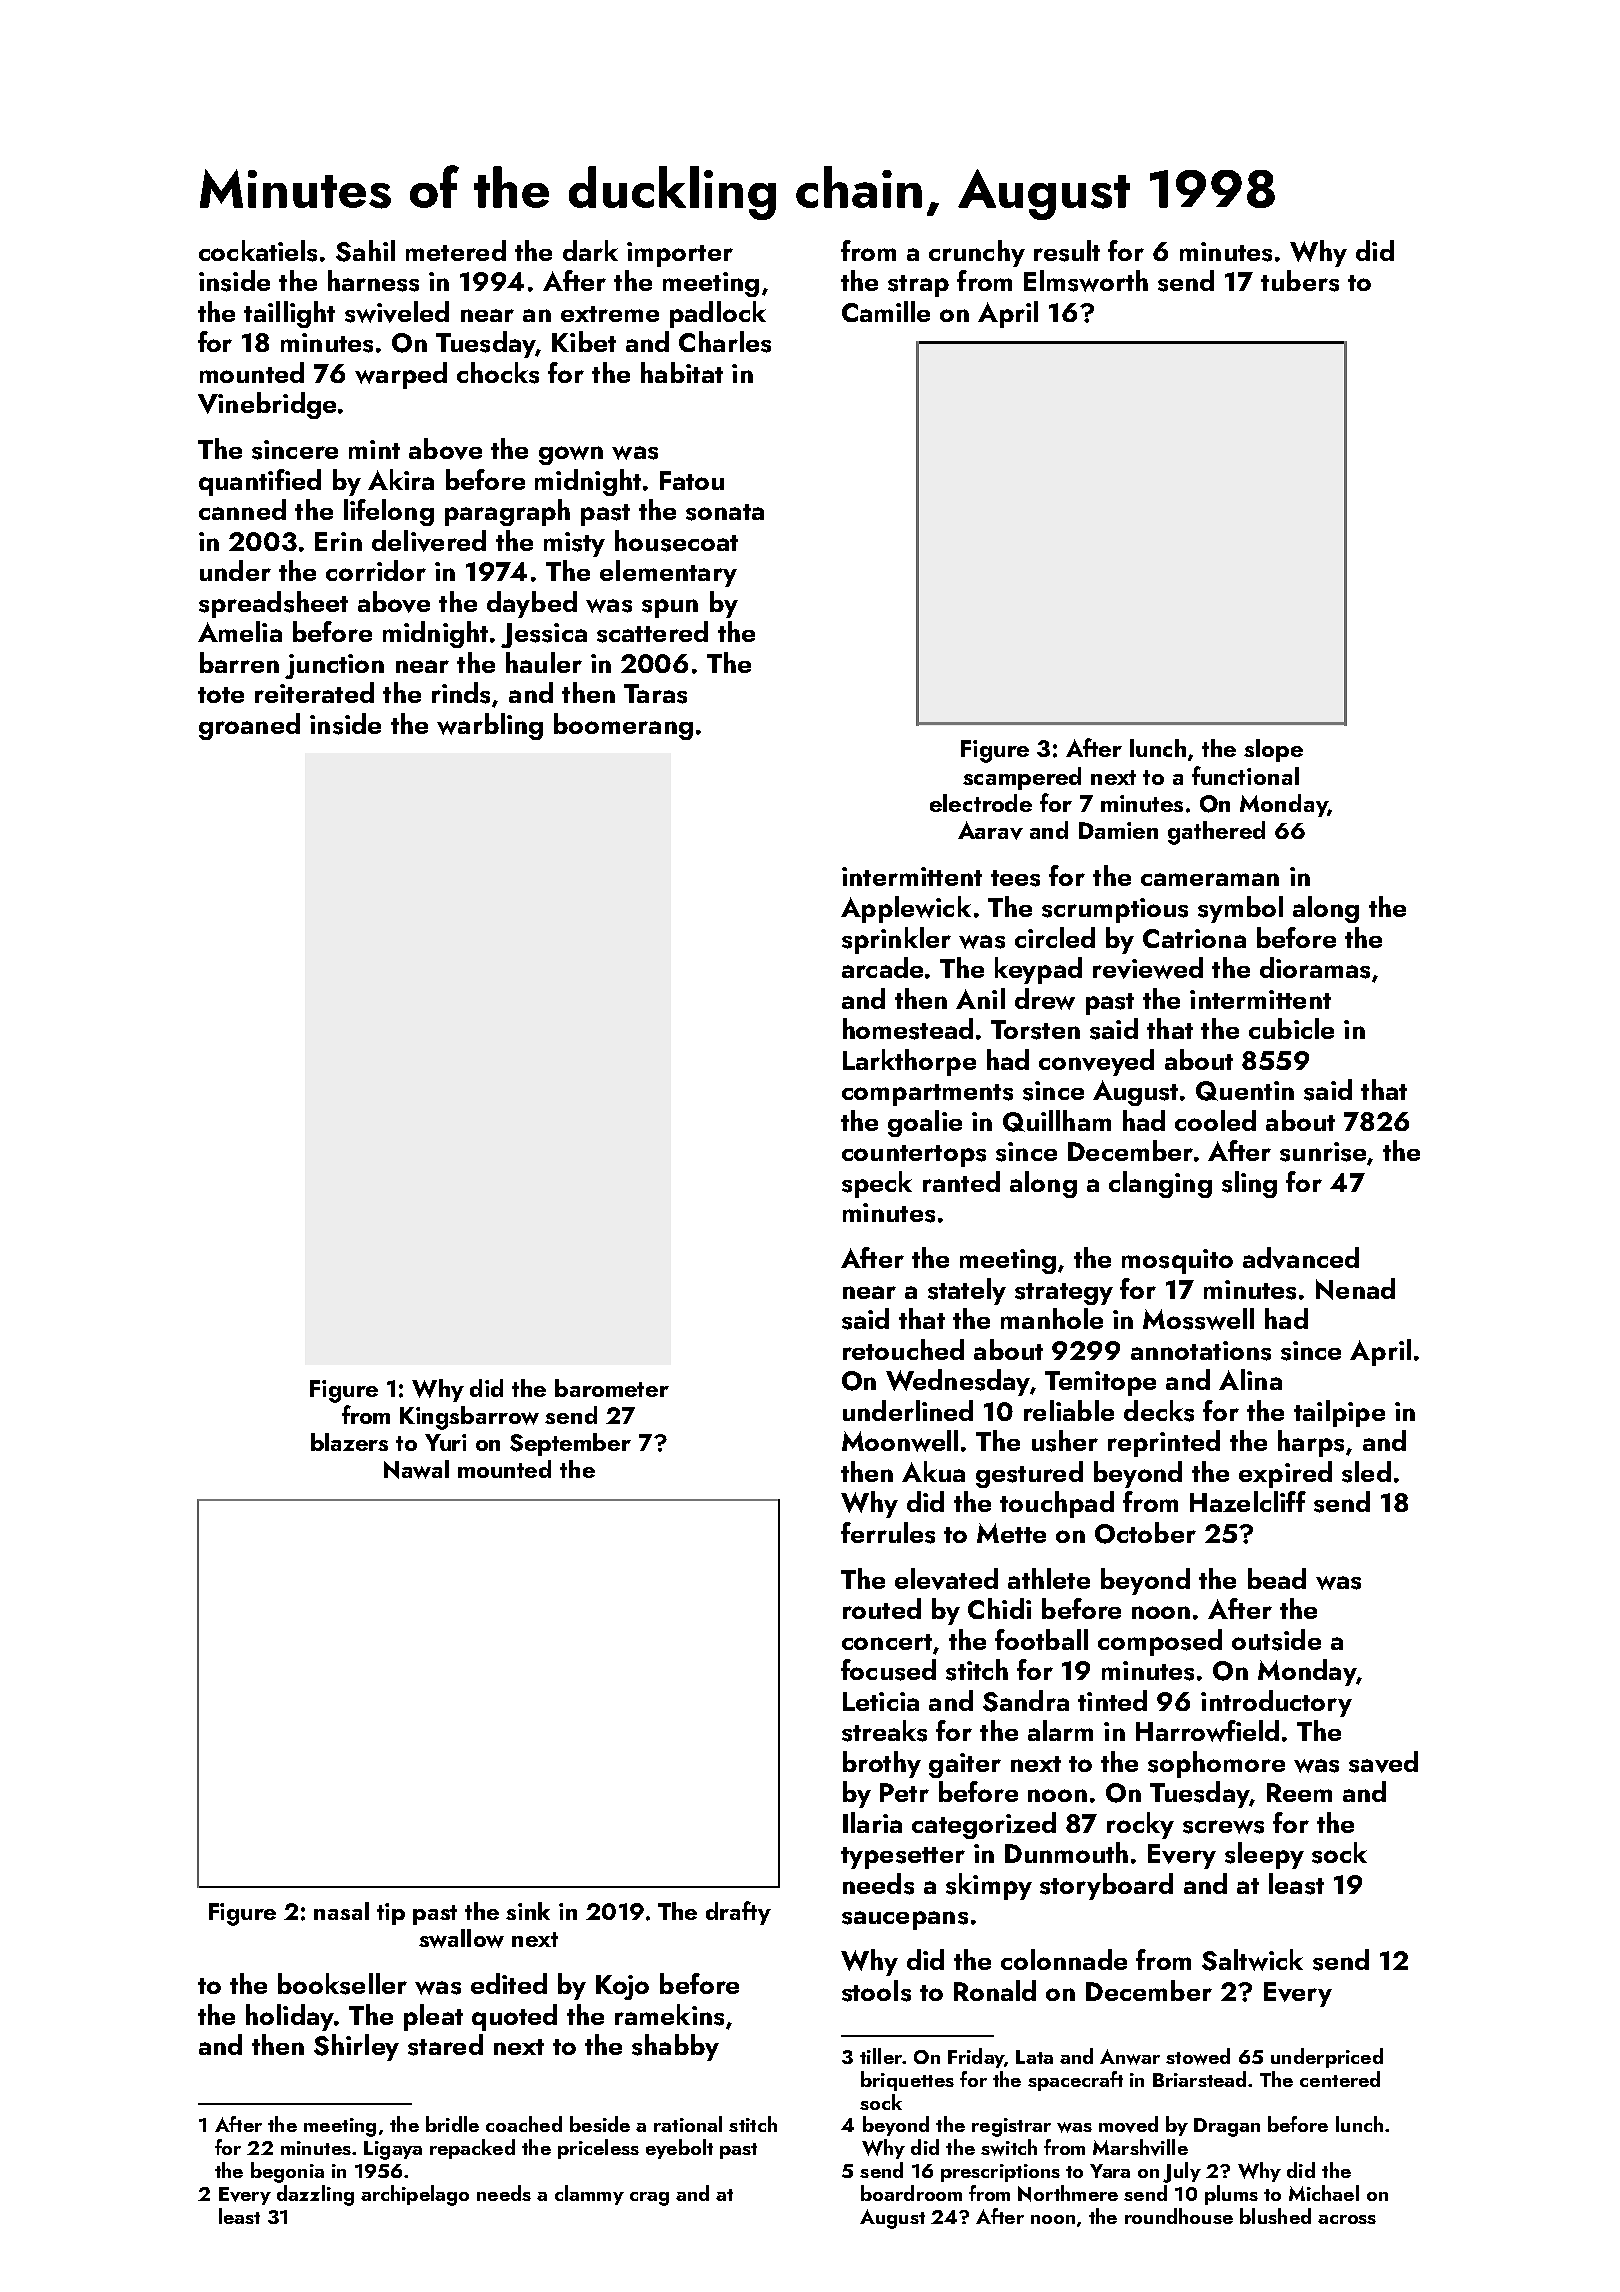  Describe the element at coordinates (882, 967) in the document. I see `arcade` at that location.
